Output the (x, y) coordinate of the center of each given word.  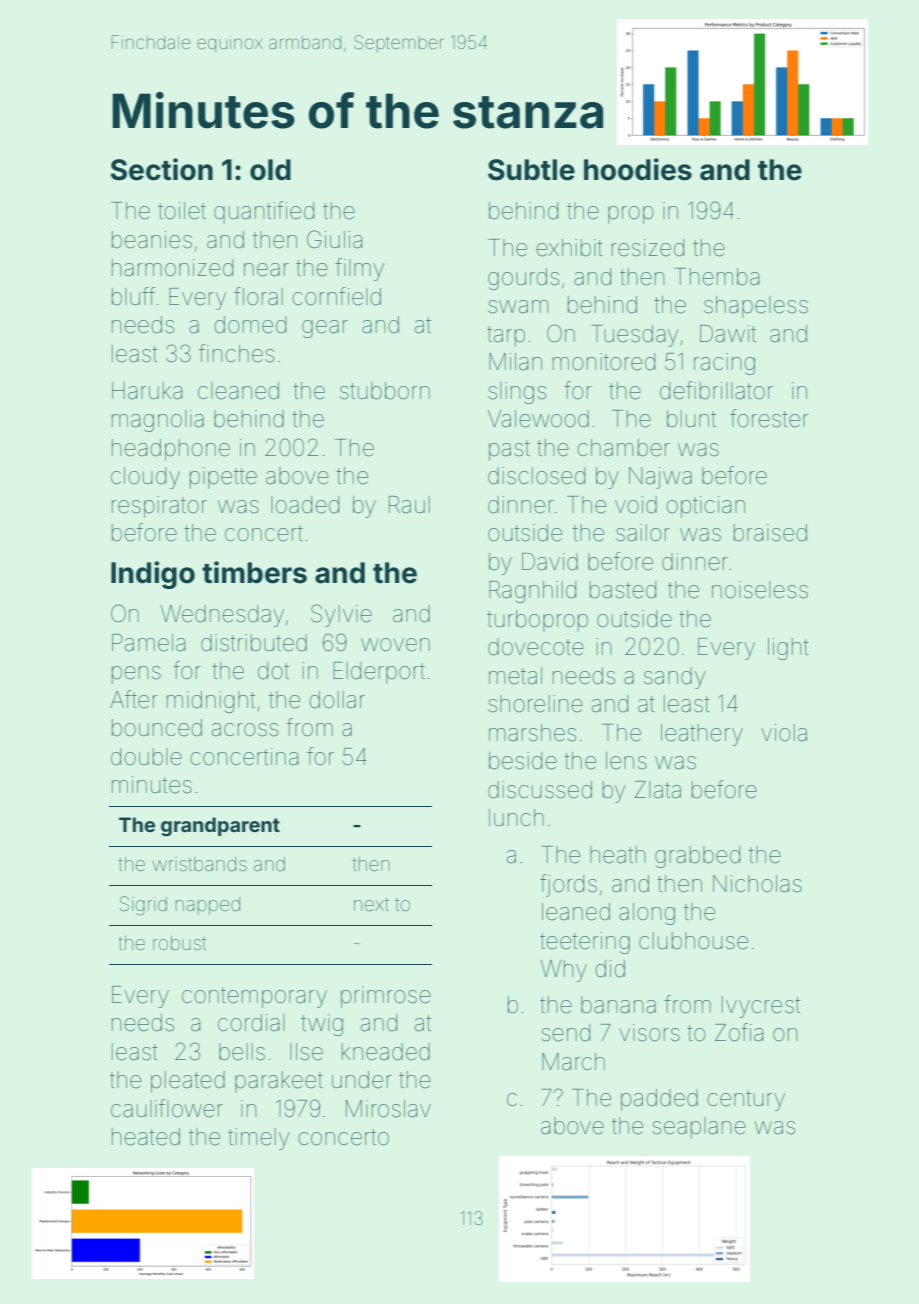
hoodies (638, 169)
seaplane (699, 1128)
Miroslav (388, 1109)
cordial (251, 1023)
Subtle (531, 170)
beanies (152, 240)
